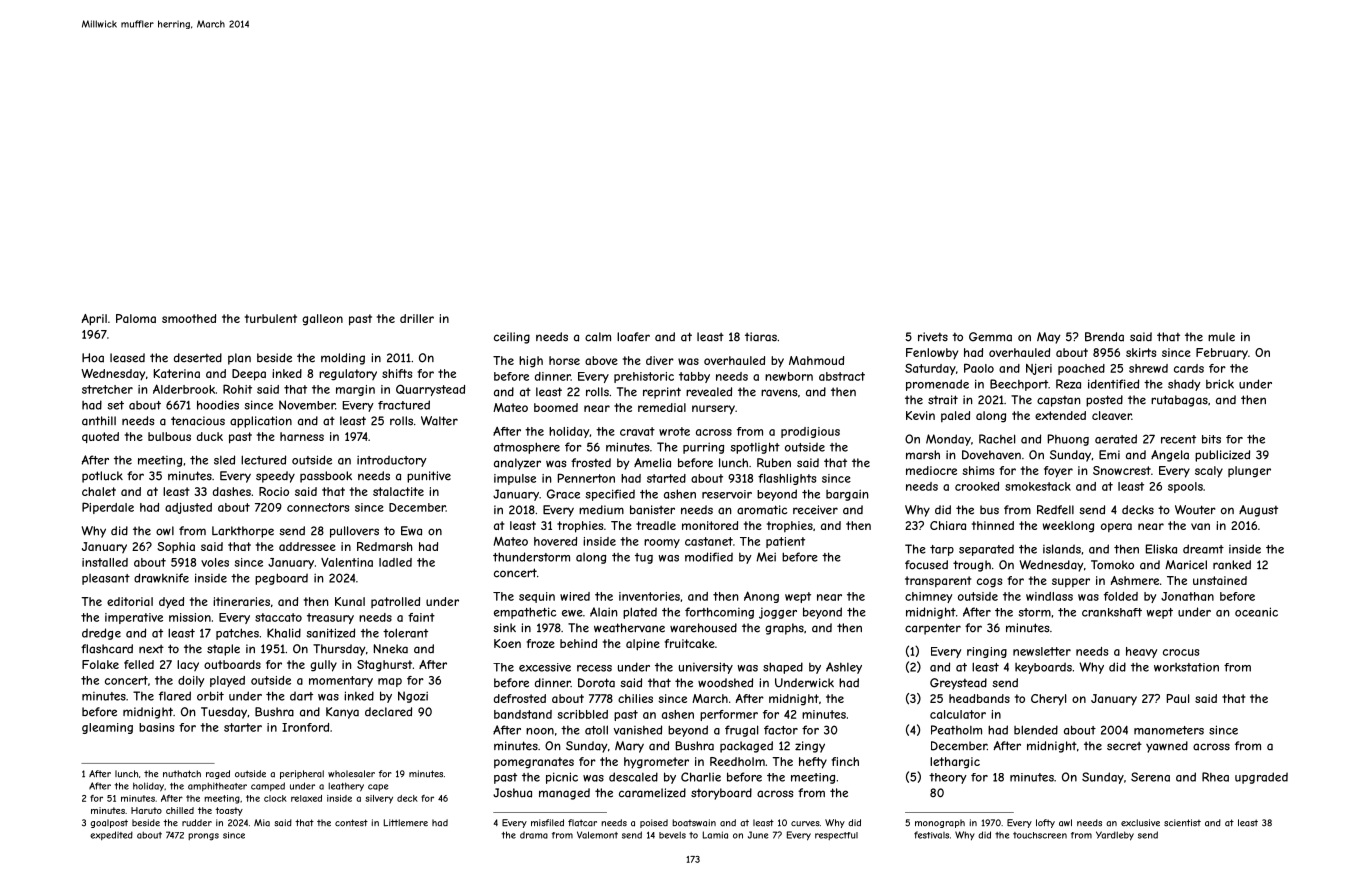 The width and height of the page is (1372, 887). I want to click on connectors, so click(318, 507).
